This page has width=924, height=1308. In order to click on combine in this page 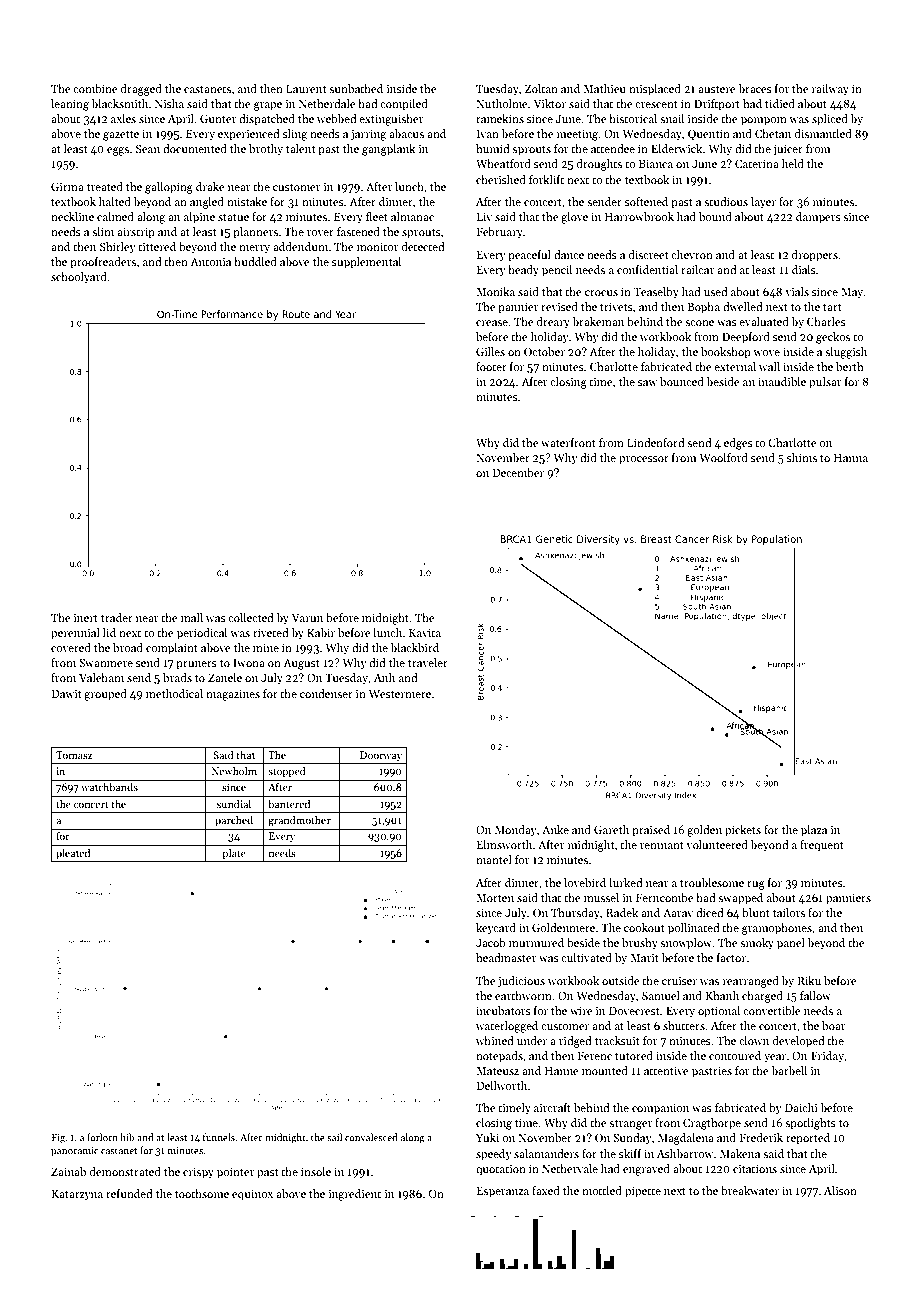, I will do `click(95, 88)`.
